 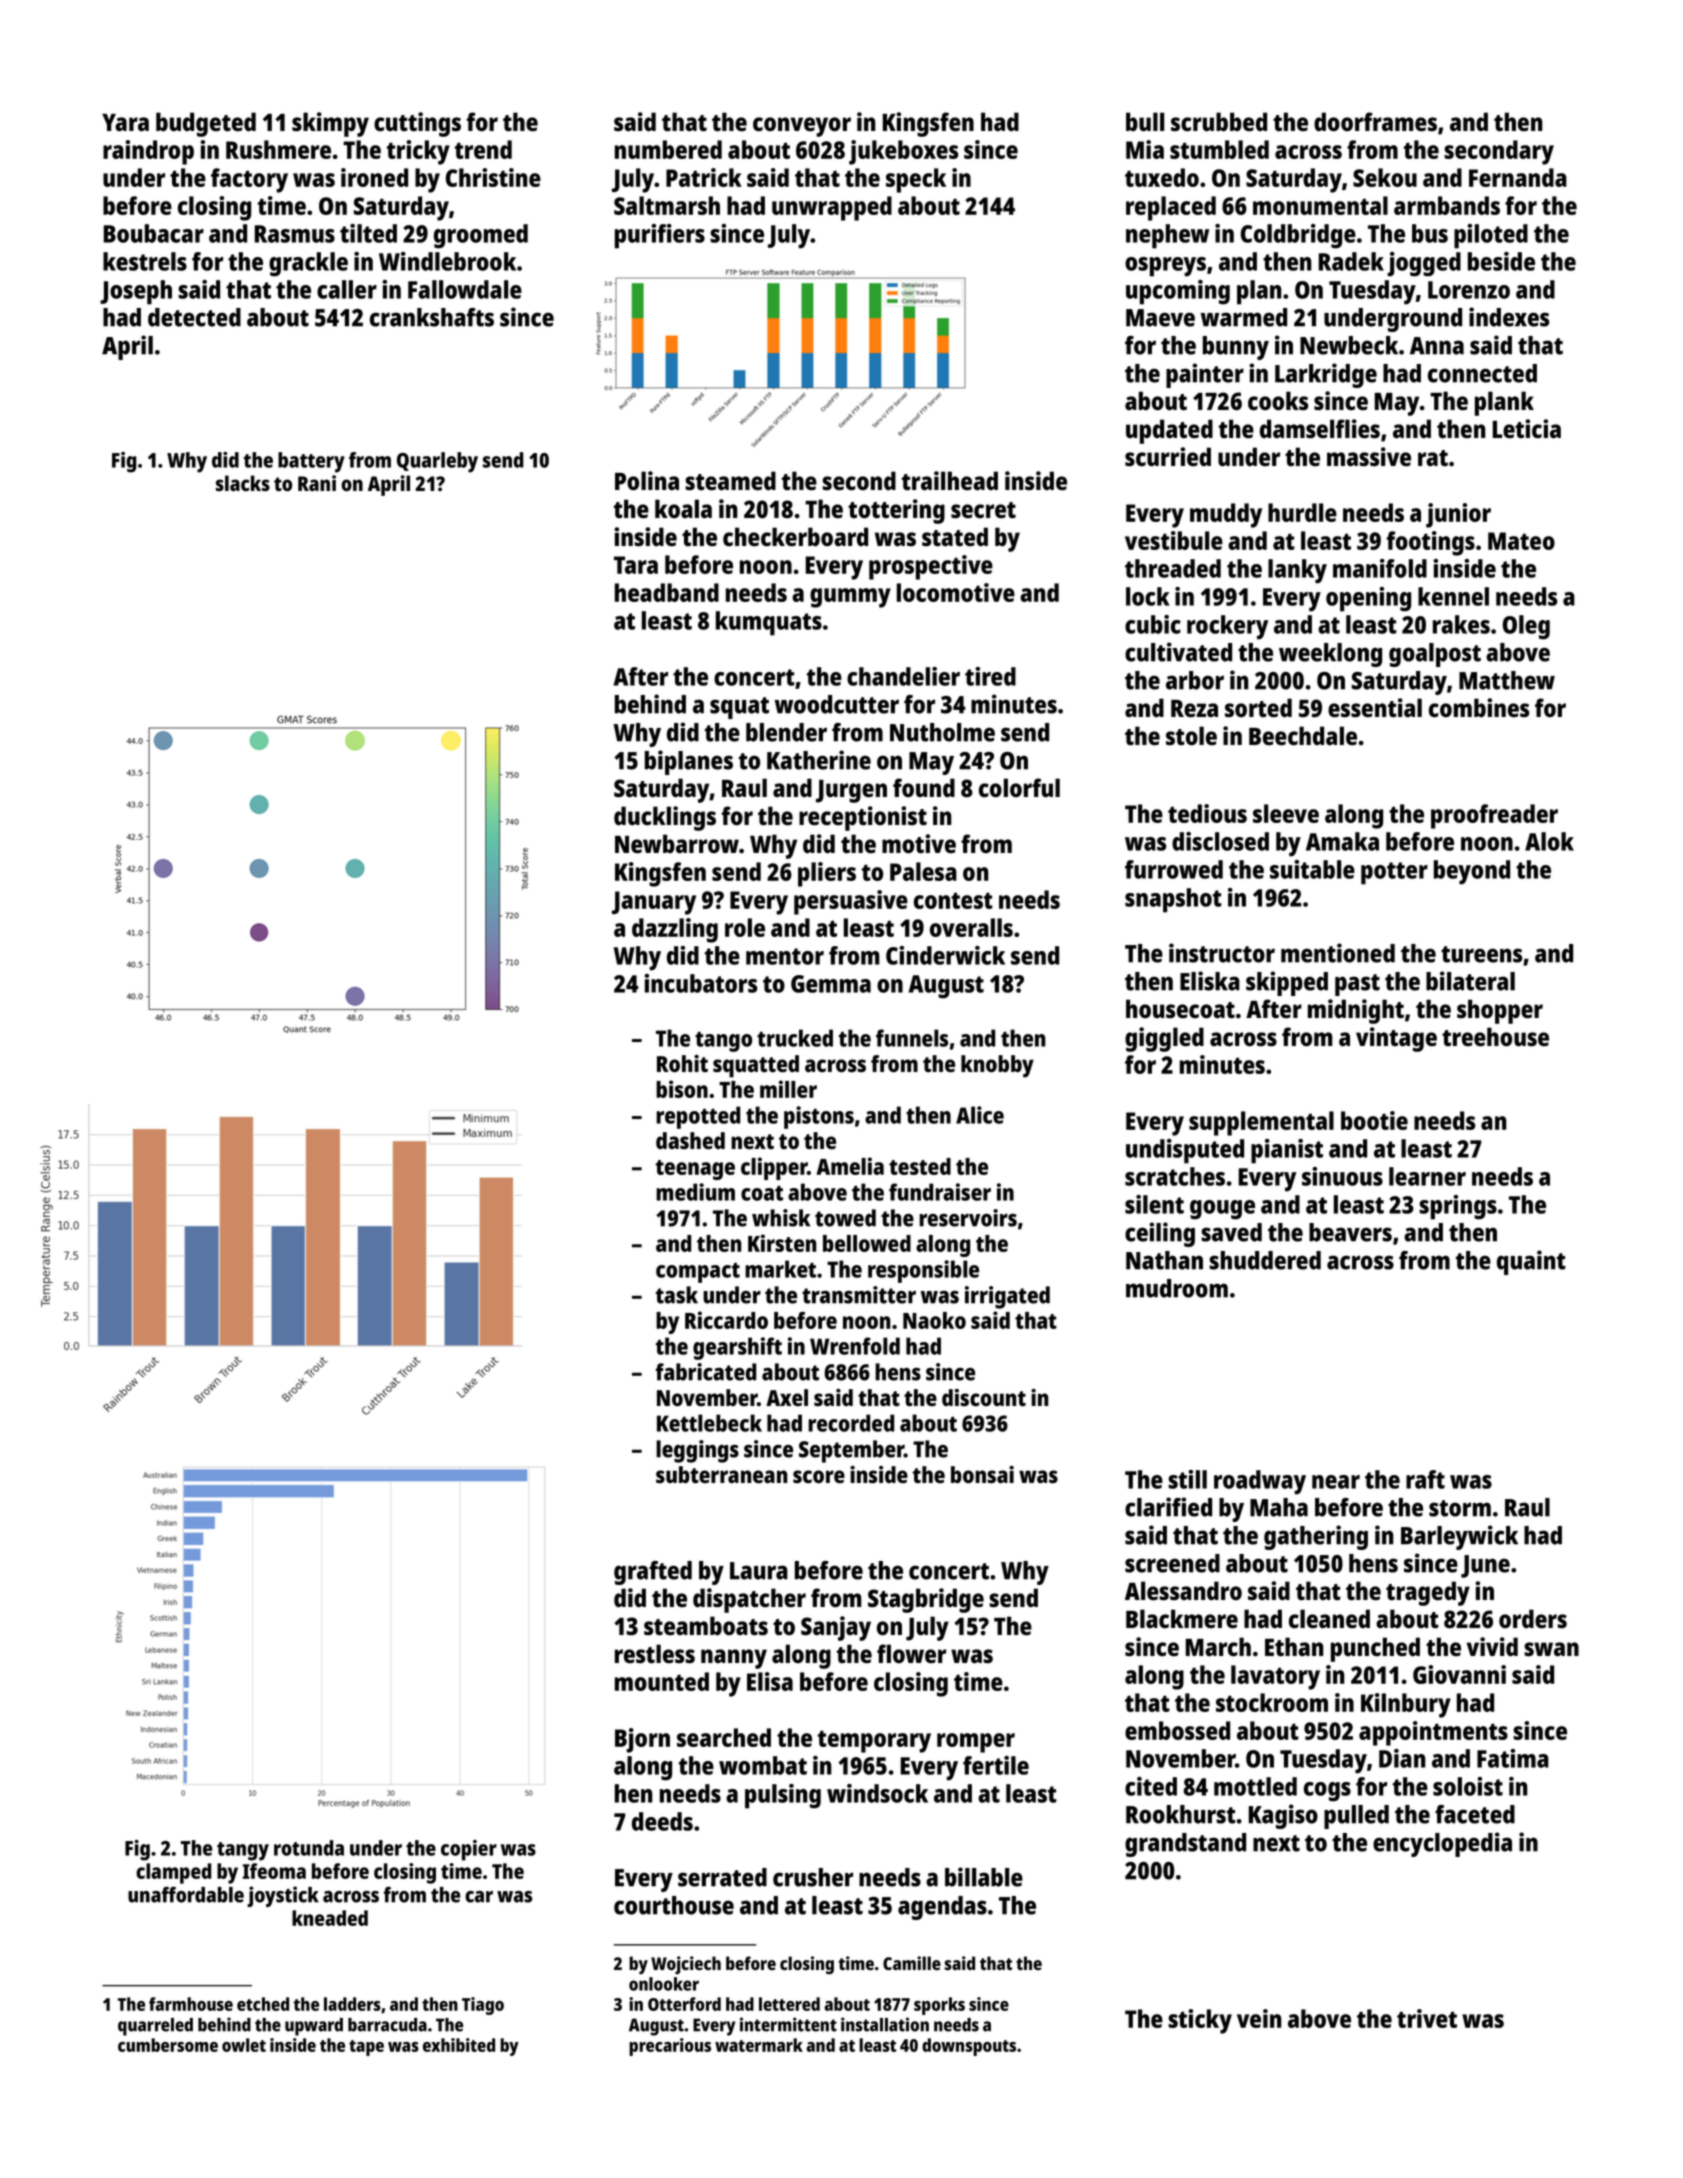 I want to click on budgeted, so click(x=206, y=124).
